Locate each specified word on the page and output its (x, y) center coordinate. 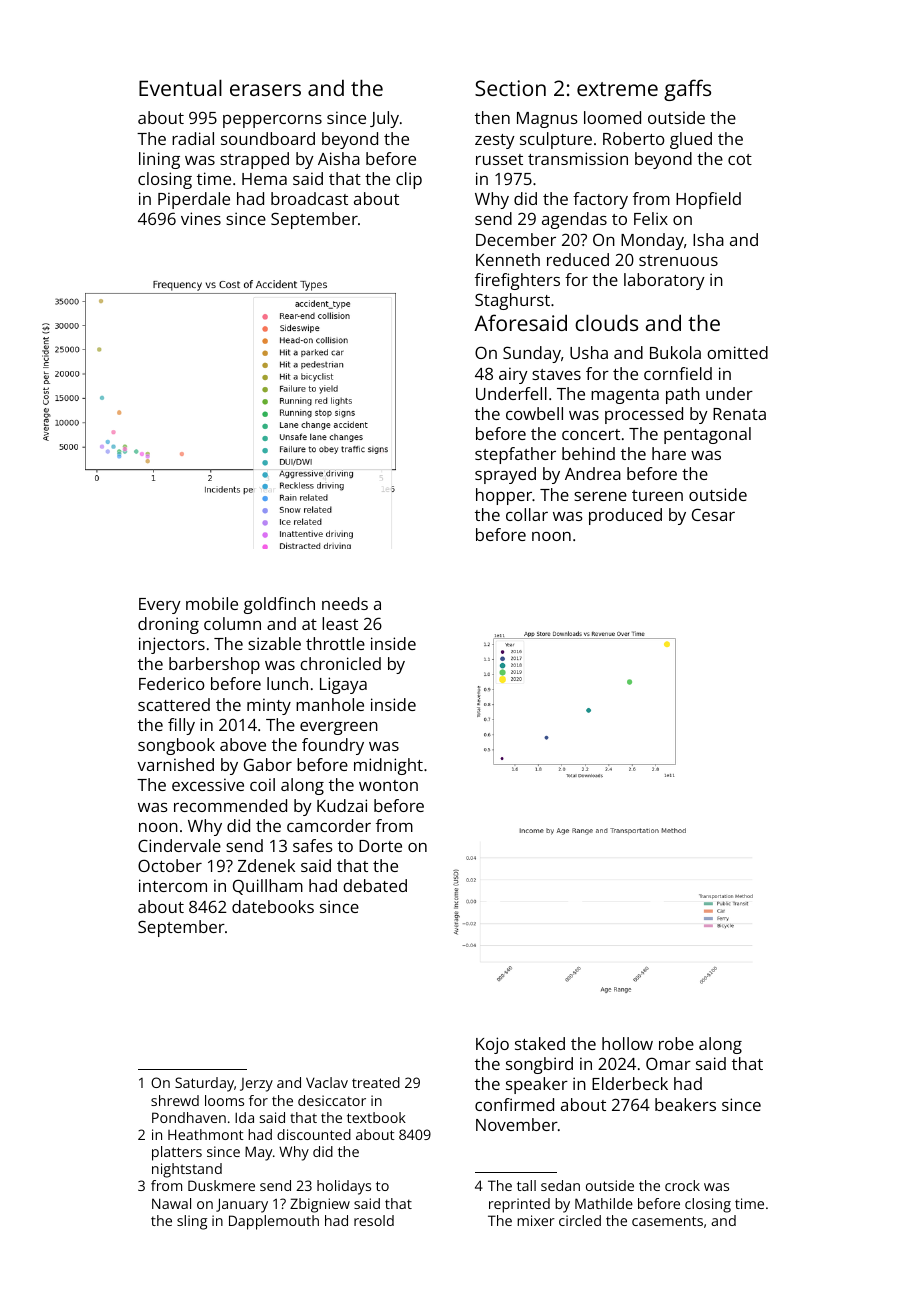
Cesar (713, 514)
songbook (176, 746)
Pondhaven (189, 1117)
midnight (388, 766)
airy (513, 375)
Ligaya (343, 685)
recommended (230, 805)
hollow (627, 1043)
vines (201, 218)
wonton (388, 785)
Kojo (492, 1045)
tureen (657, 495)
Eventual (180, 87)
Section (510, 88)
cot (740, 159)
